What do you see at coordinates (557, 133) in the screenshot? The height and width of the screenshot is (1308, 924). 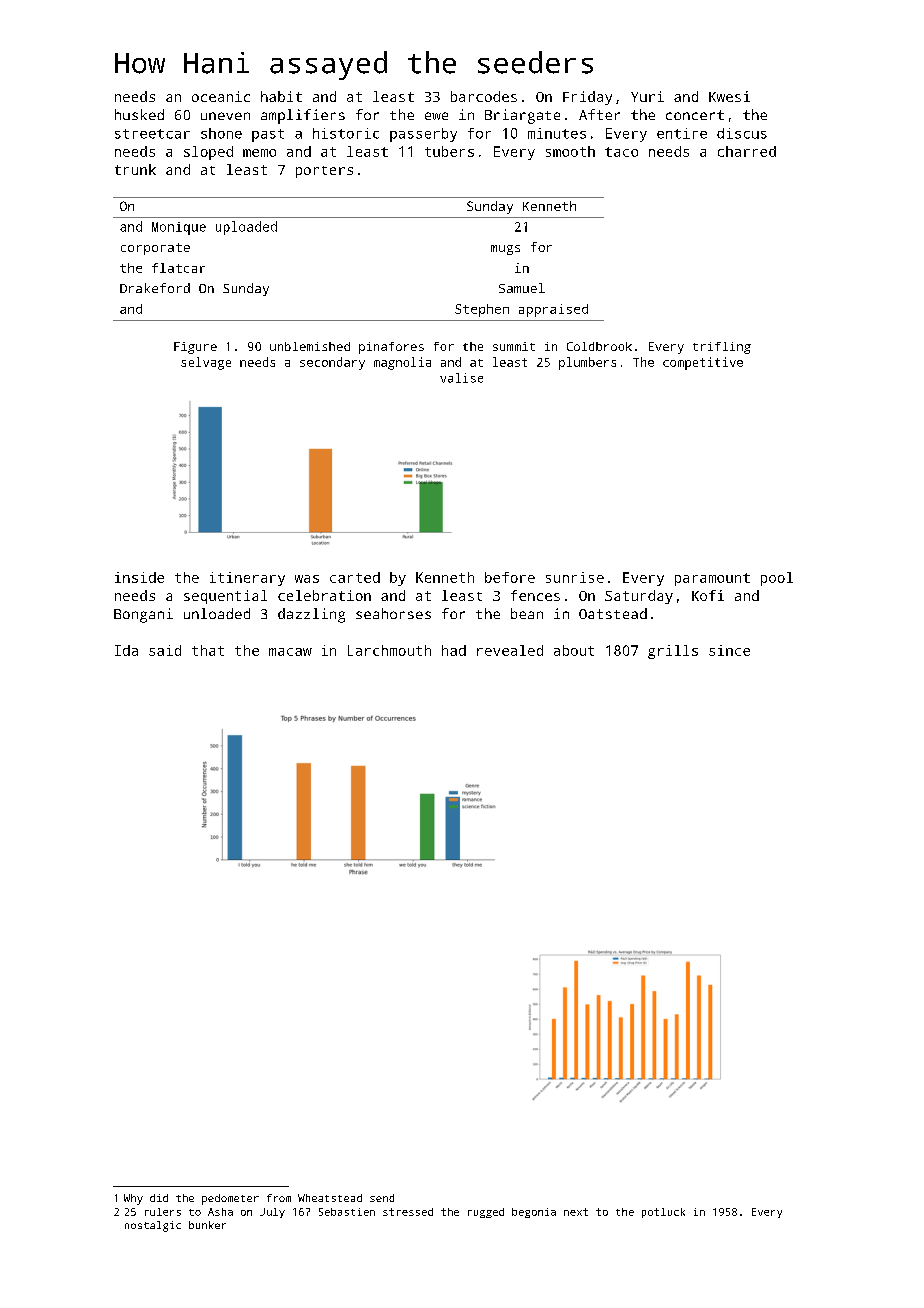 I see `minutes` at bounding box center [557, 133].
